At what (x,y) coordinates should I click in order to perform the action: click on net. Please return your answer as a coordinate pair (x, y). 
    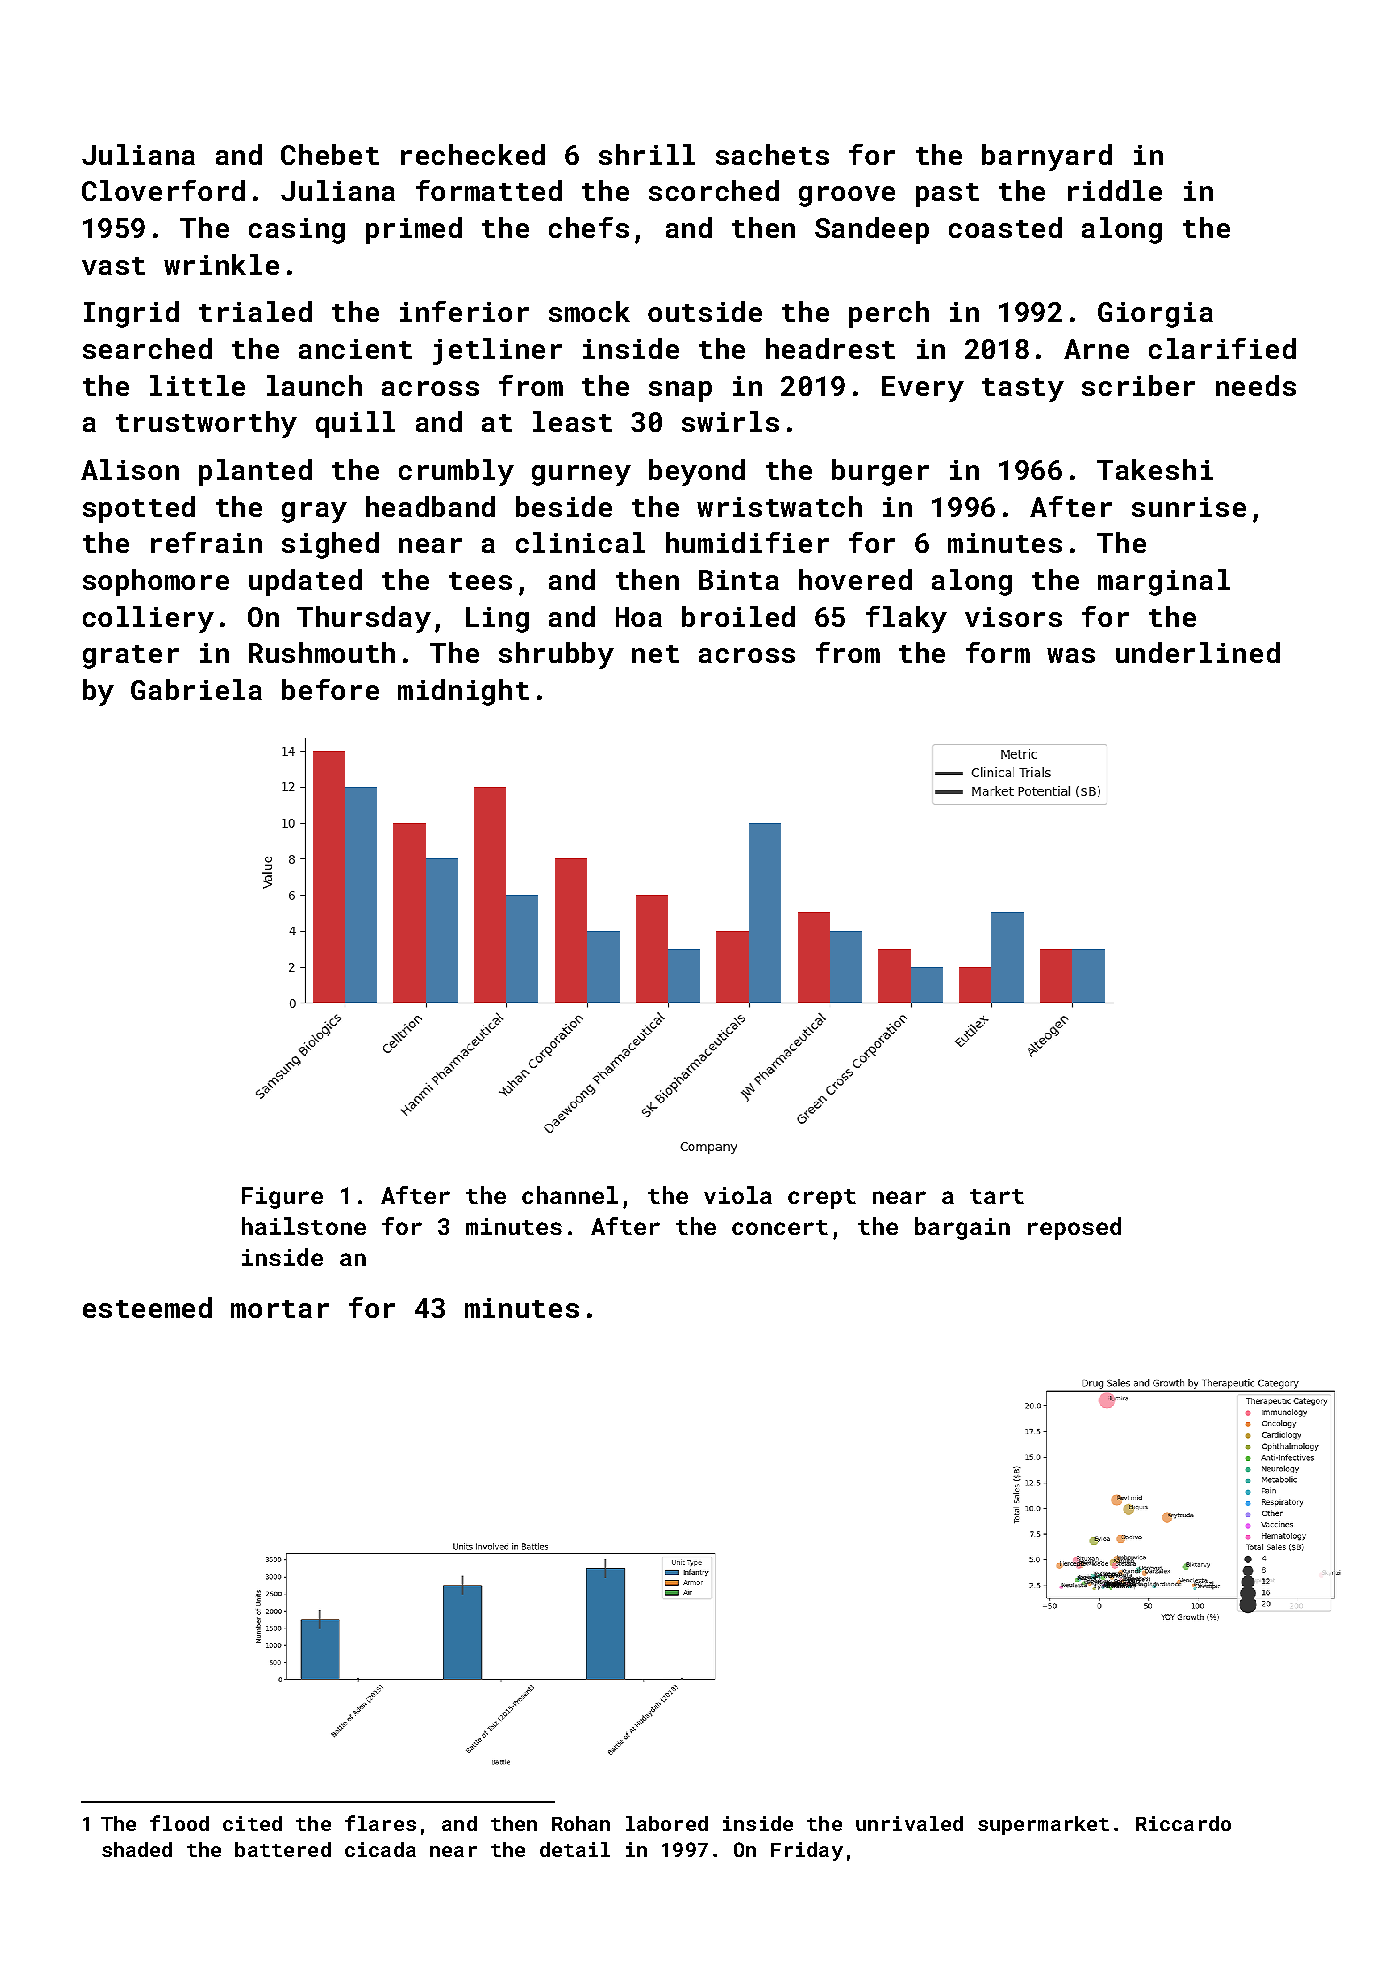
    Looking at the image, I should click on (655, 654).
